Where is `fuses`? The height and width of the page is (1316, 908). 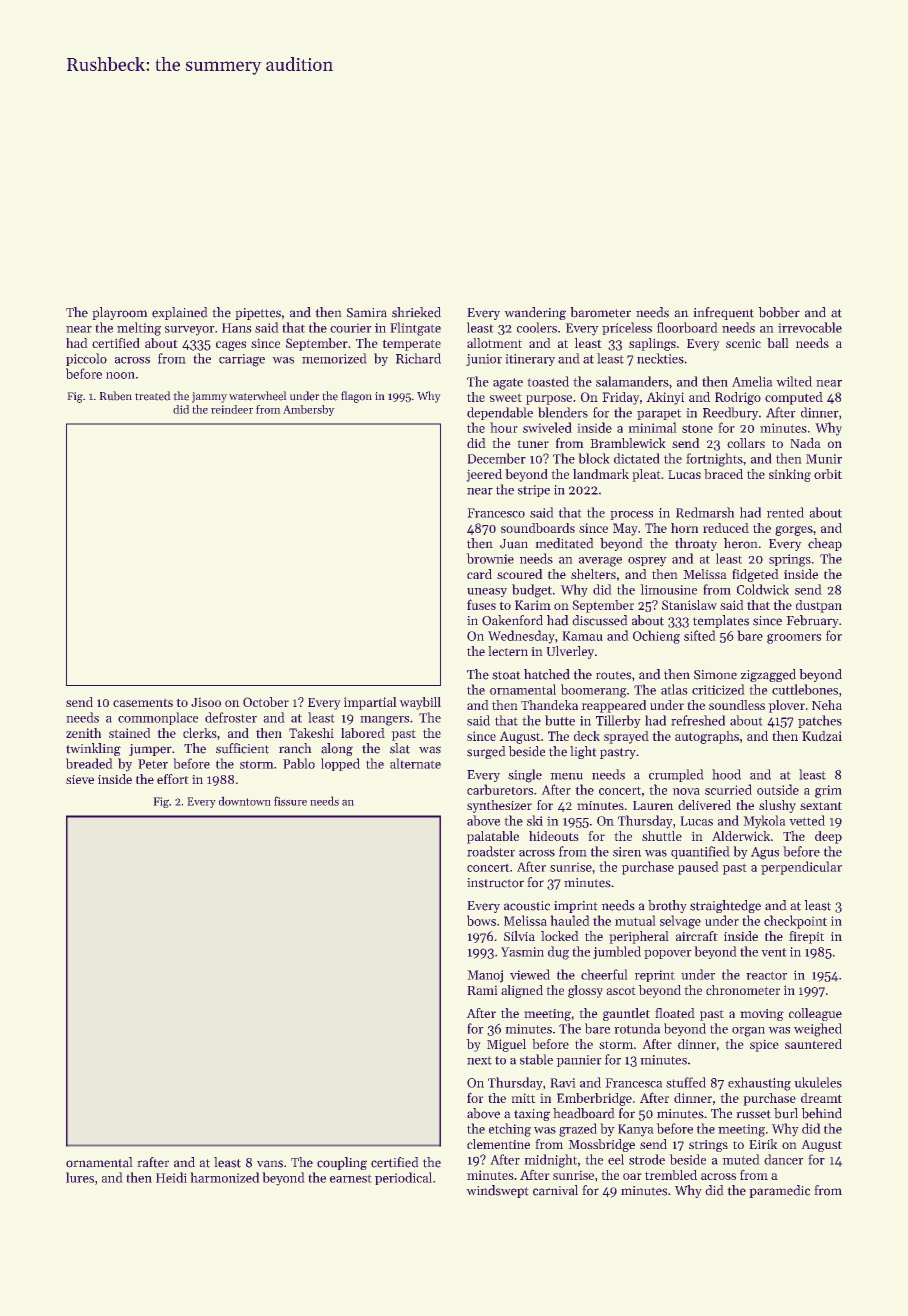 fuses is located at coordinates (481, 604).
